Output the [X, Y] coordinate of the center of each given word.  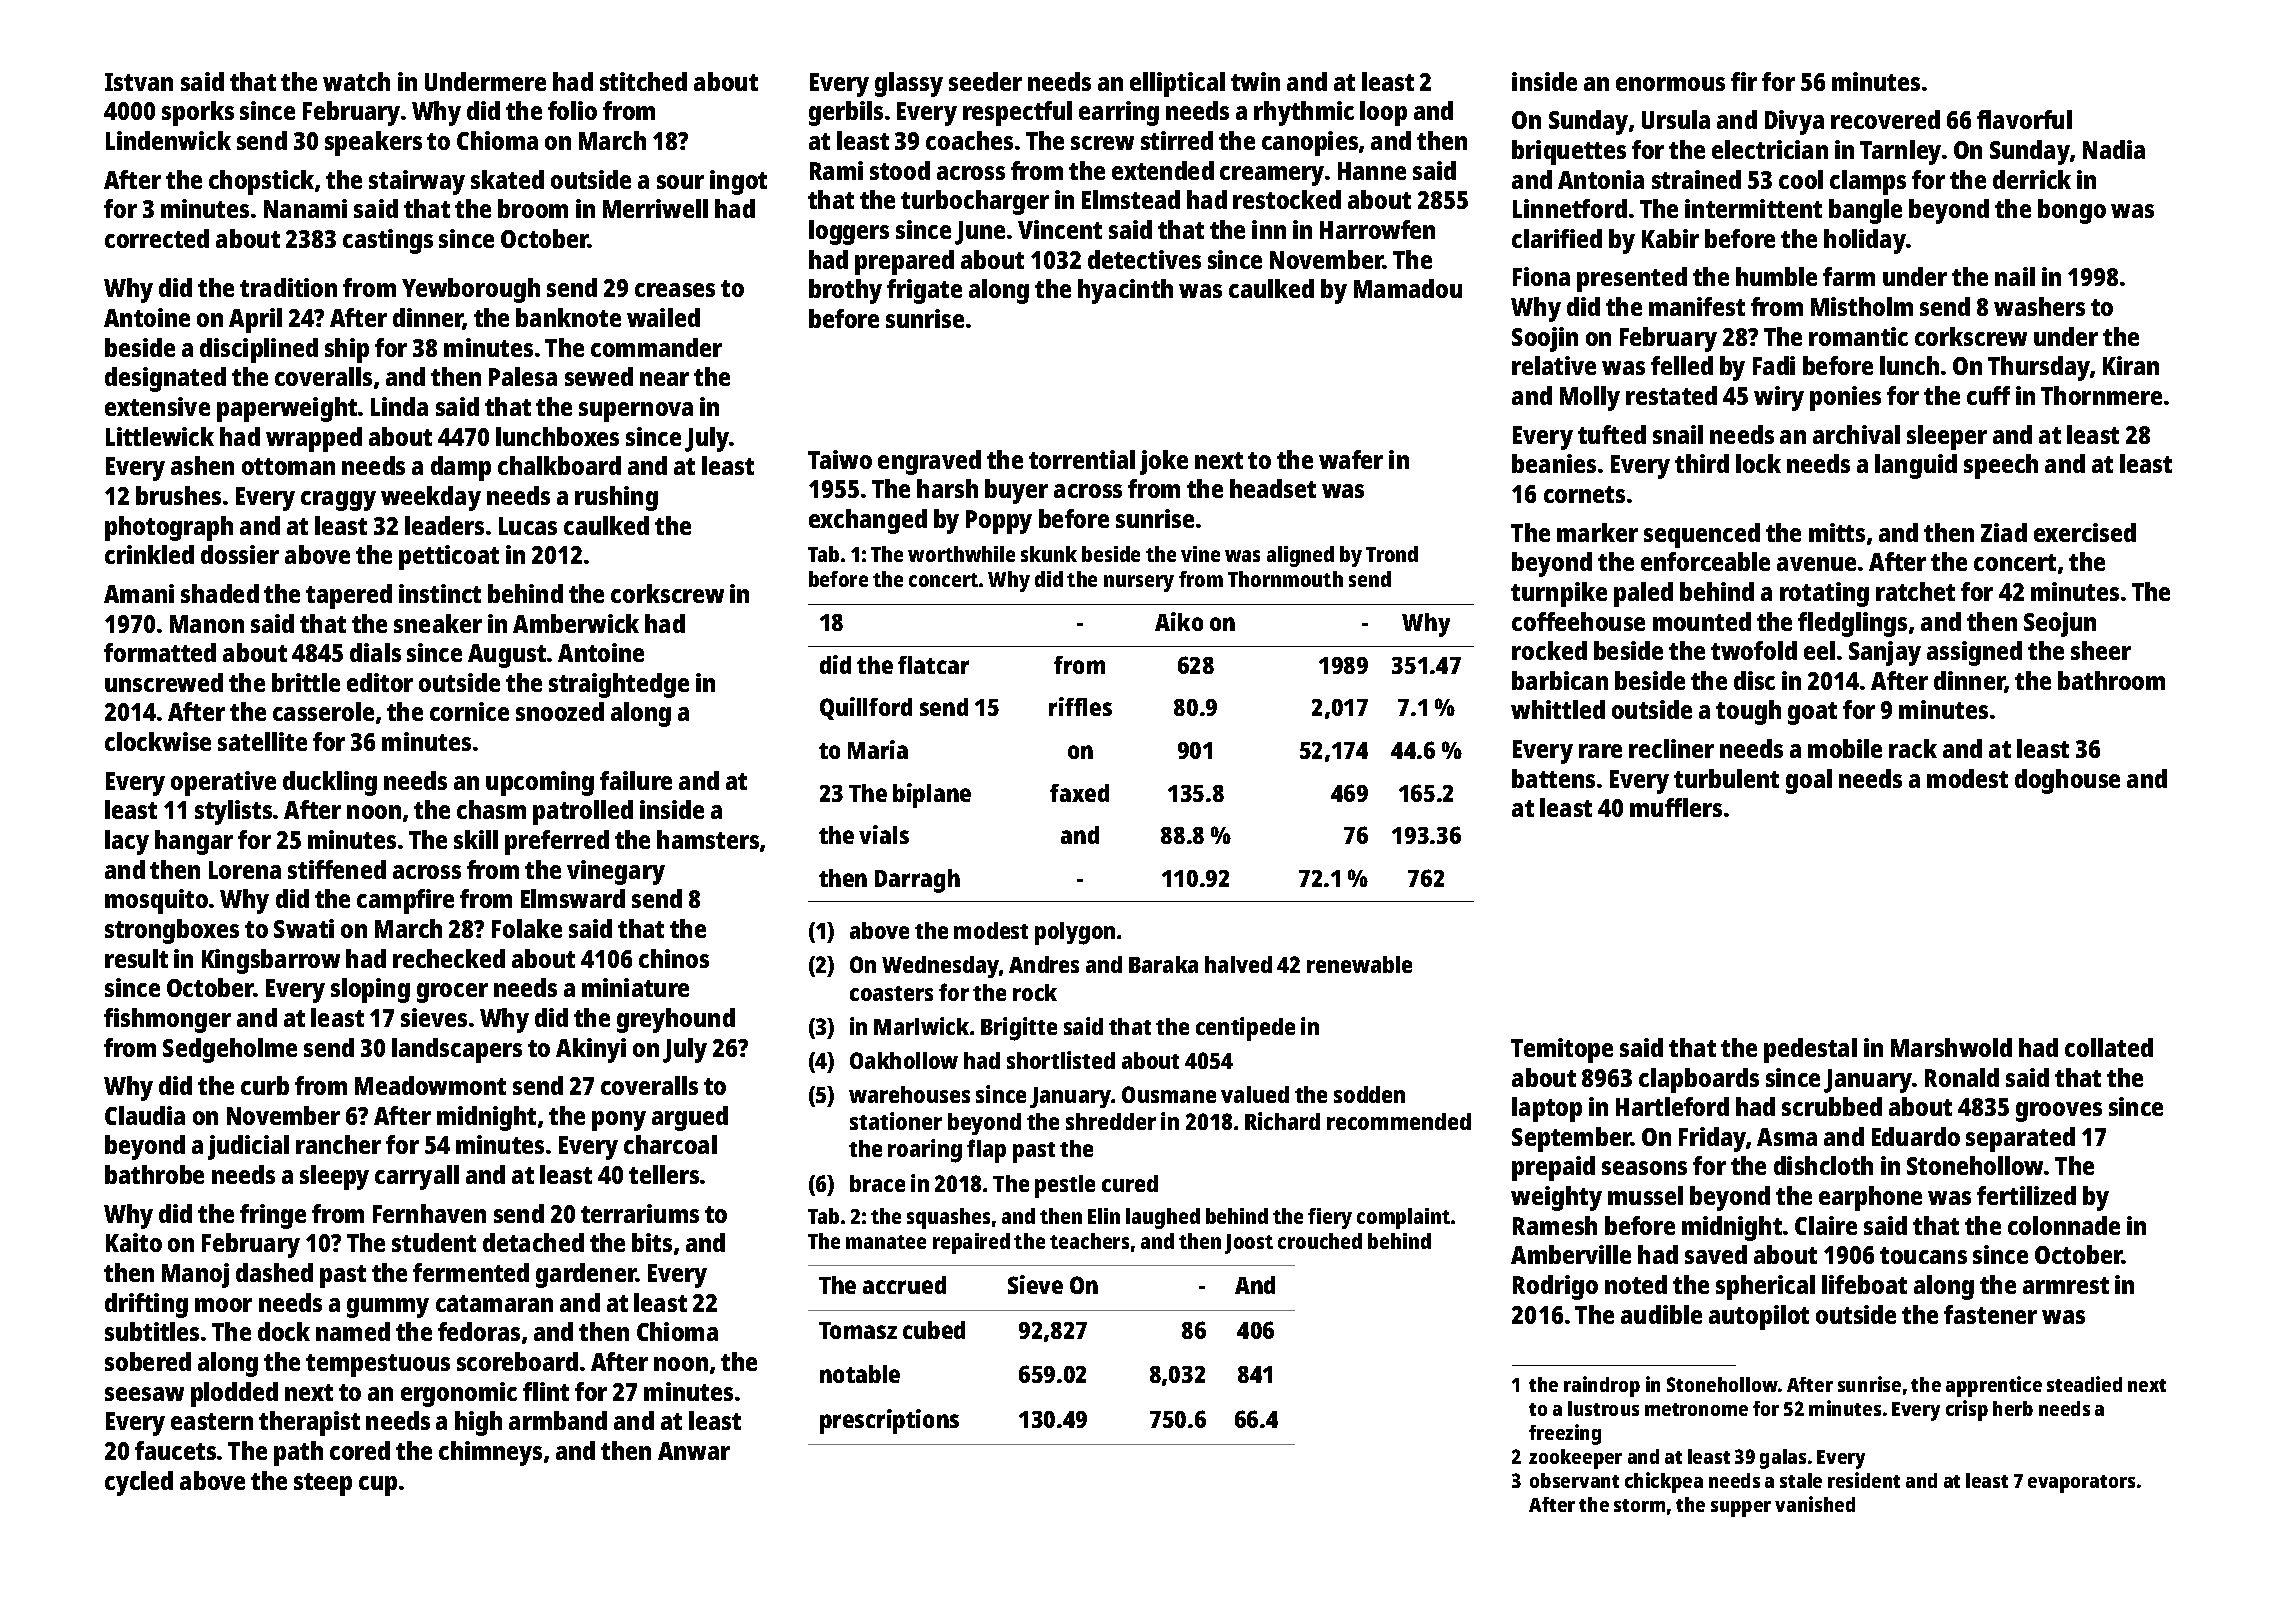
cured [1130, 1183]
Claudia [145, 1115]
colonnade [2064, 1225]
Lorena [245, 870]
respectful [1017, 113]
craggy [338, 501]
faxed [1079, 793]
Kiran [2131, 365]
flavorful [2024, 119]
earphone [1870, 1198]
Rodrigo [1555, 1287]
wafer [1351, 459]
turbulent [1726, 778]
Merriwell [655, 208]
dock [284, 1331]
